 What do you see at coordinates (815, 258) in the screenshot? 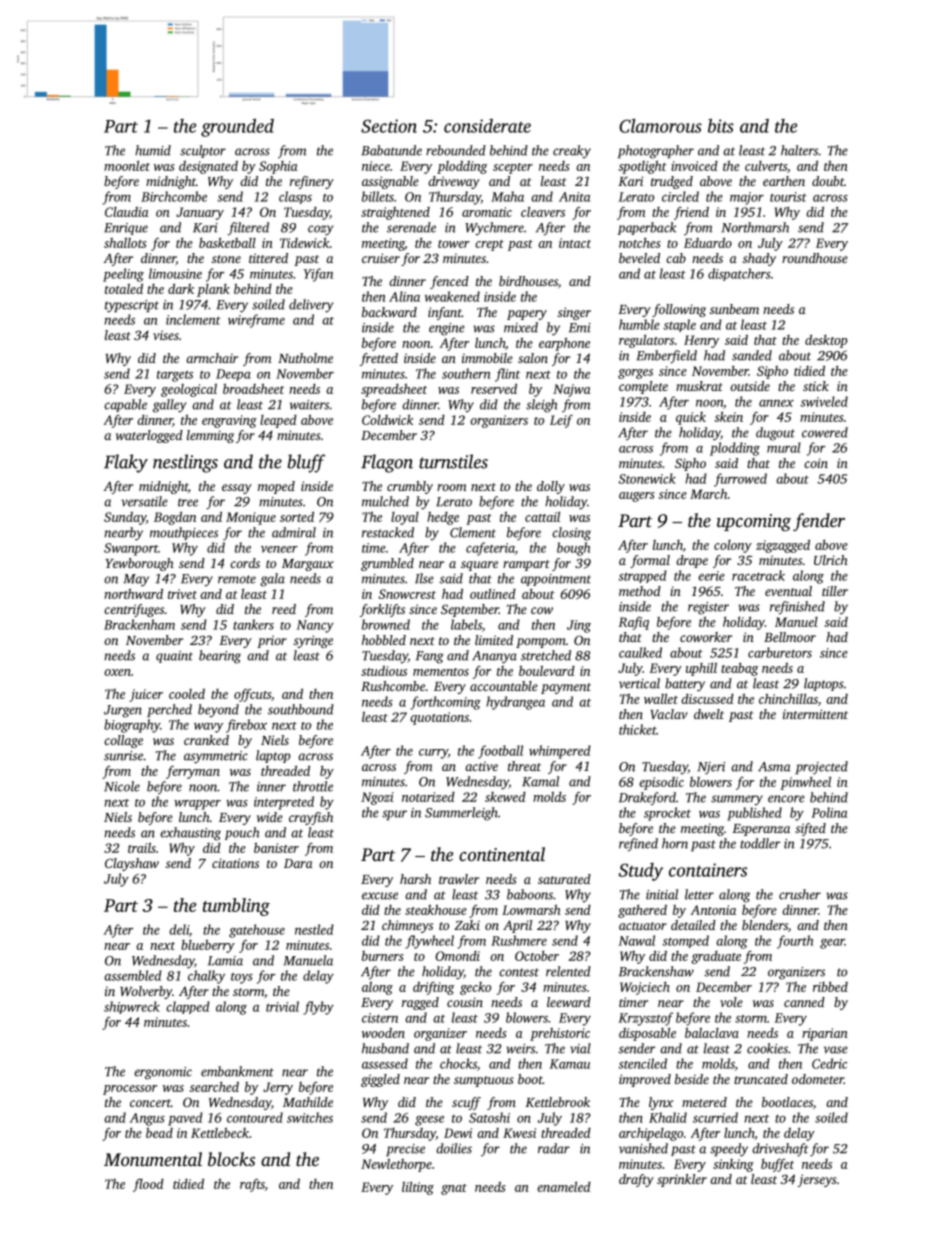
I see `roundhouse` at bounding box center [815, 258].
